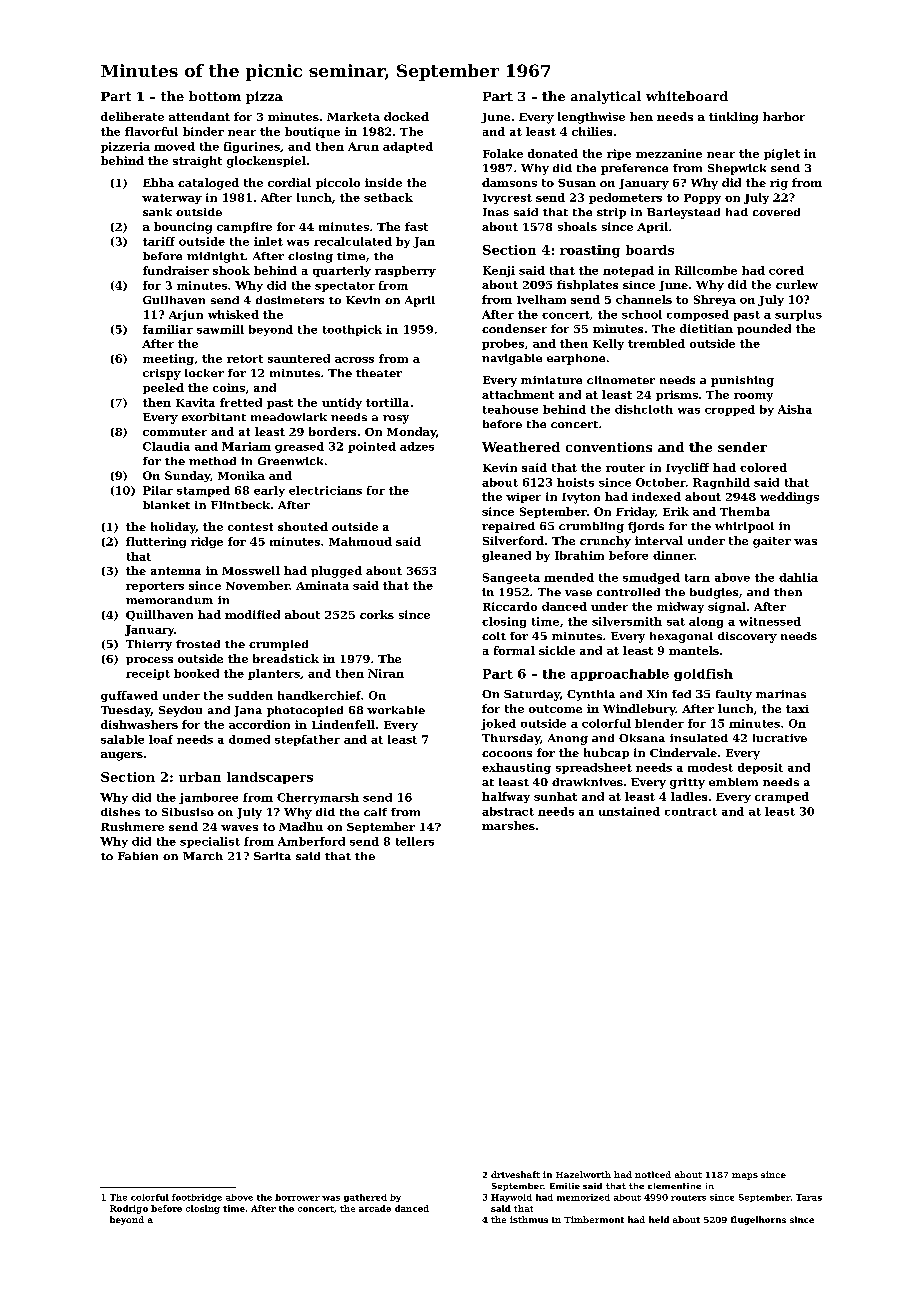  What do you see at coordinates (365, 1198) in the screenshot?
I see `gathered` at bounding box center [365, 1198].
